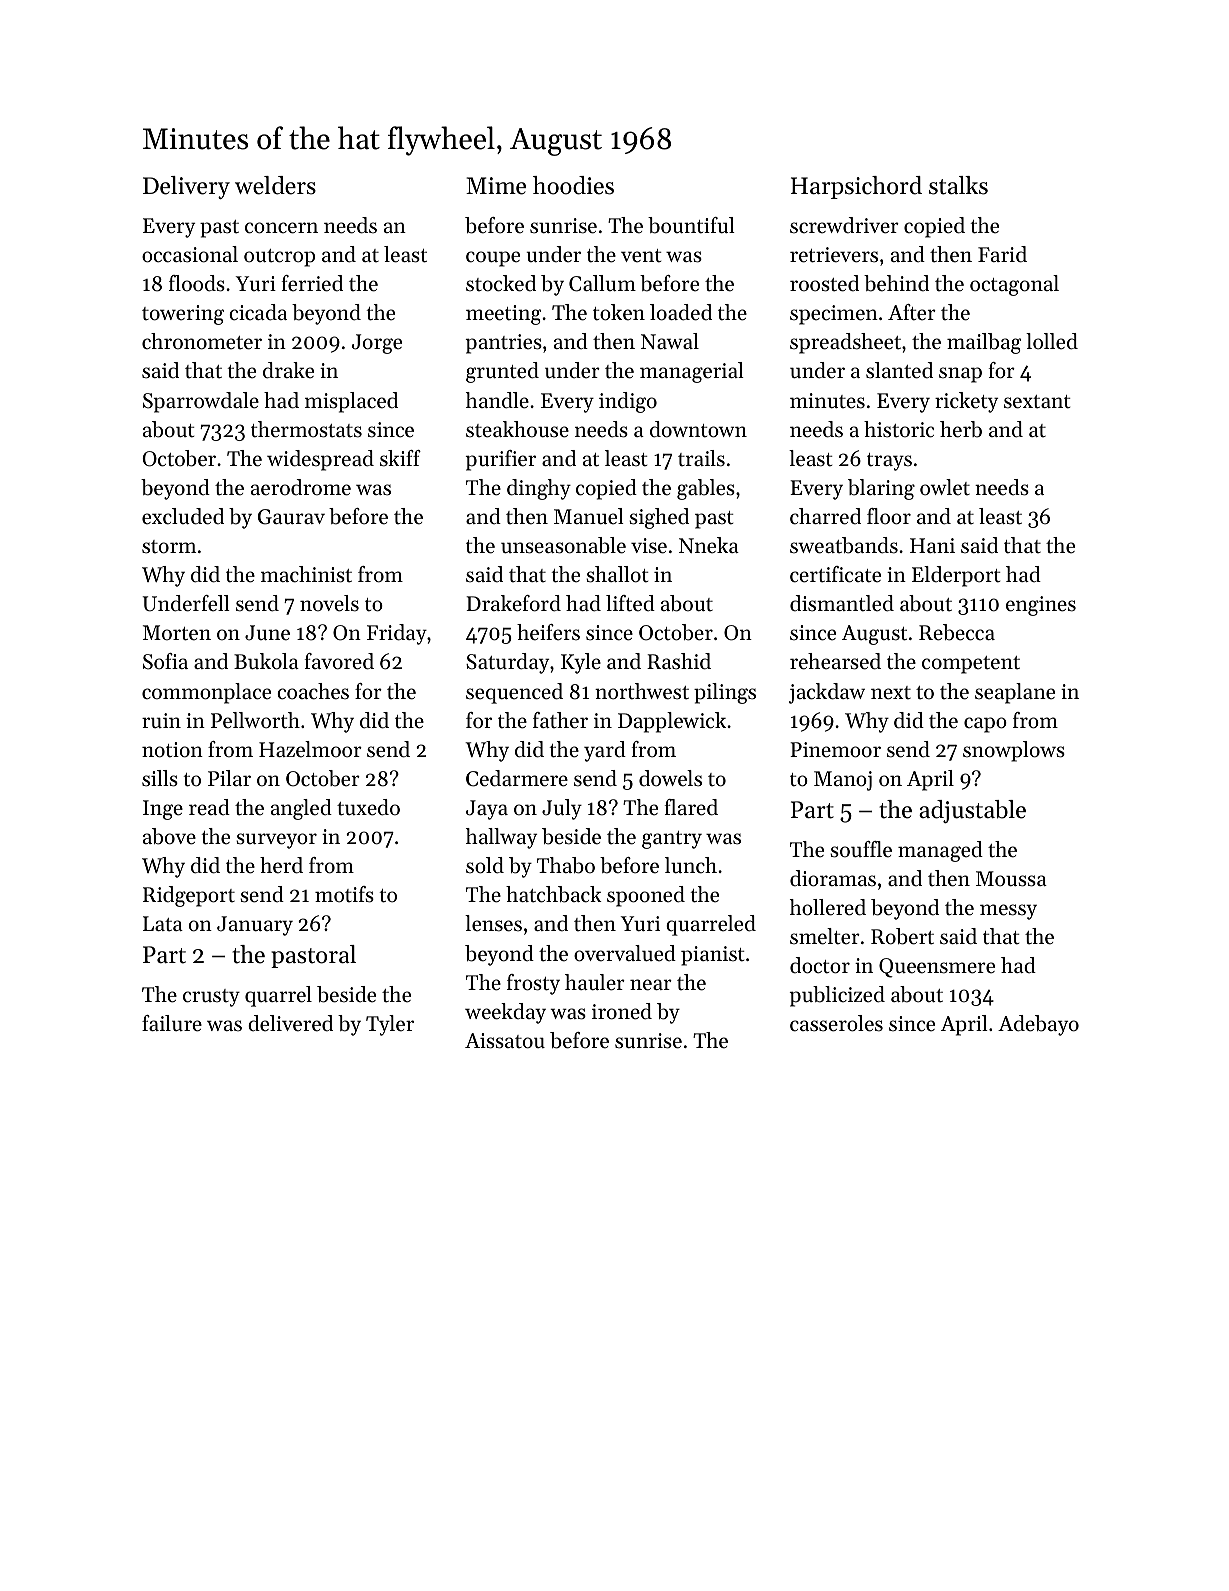 The height and width of the page is (1591, 1229). What do you see at coordinates (861, 849) in the page?
I see `souffle` at bounding box center [861, 849].
